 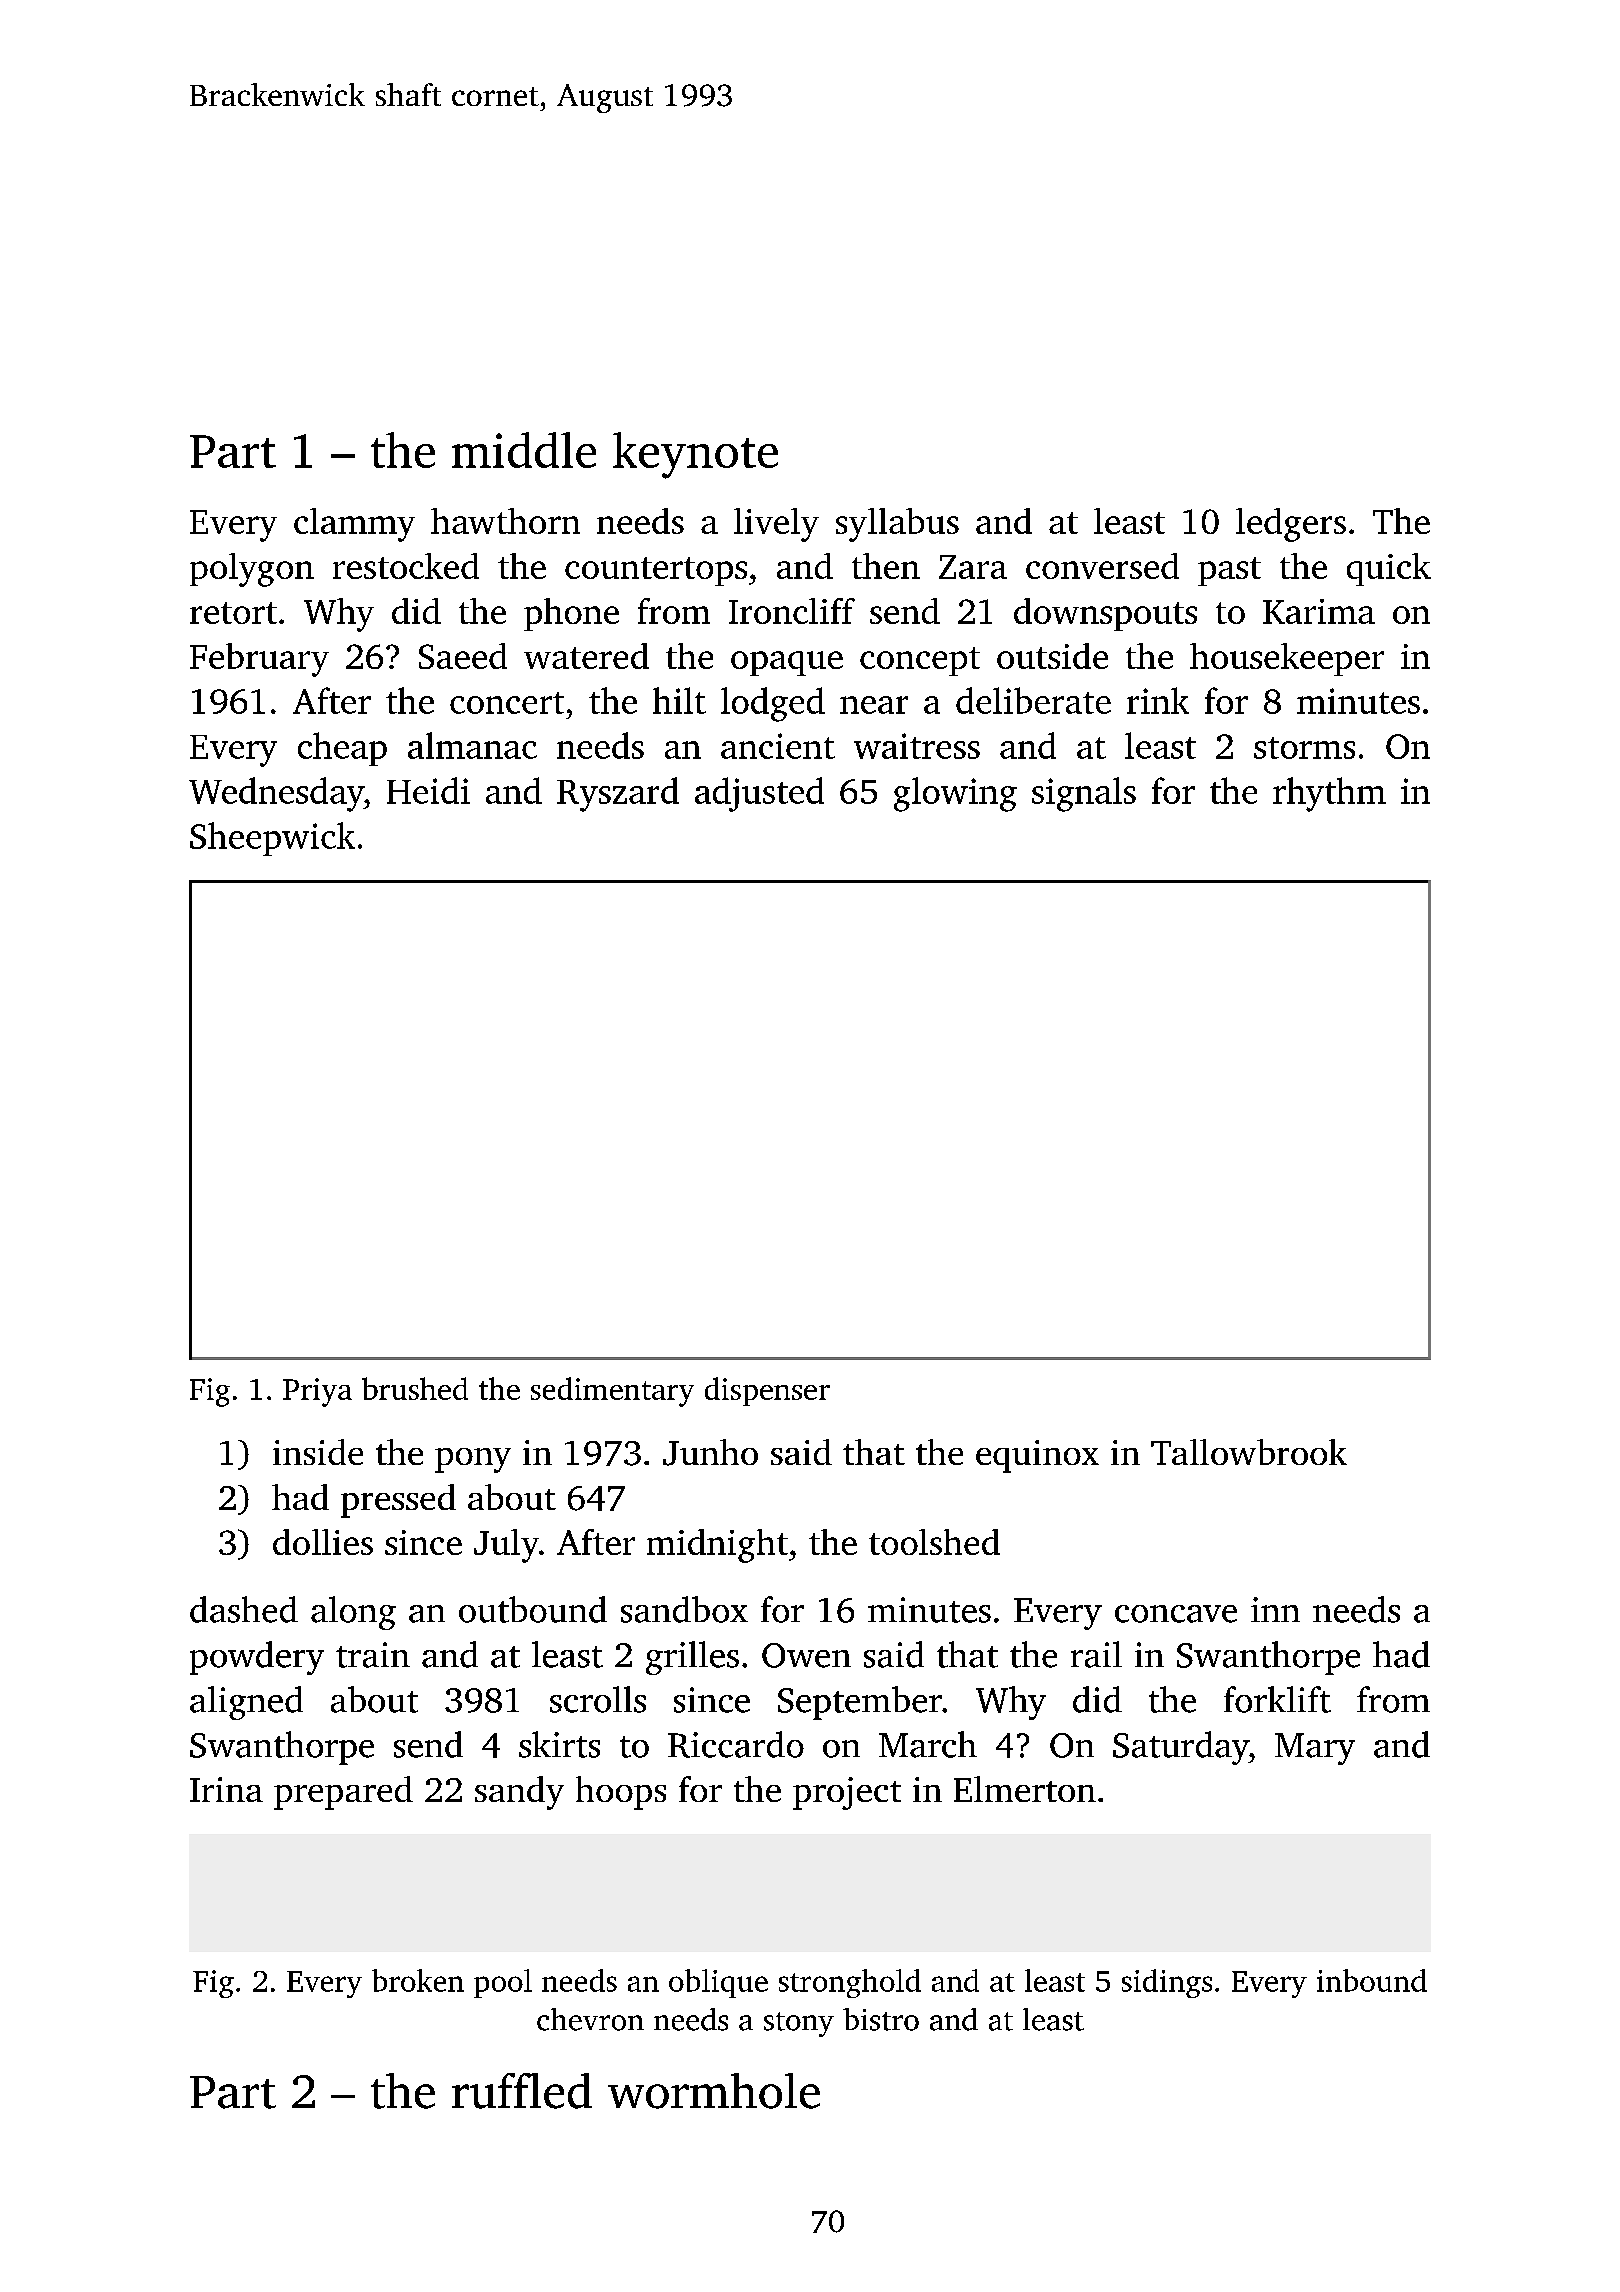 What do you see at coordinates (276, 794) in the screenshot?
I see `Wednesday` at bounding box center [276, 794].
